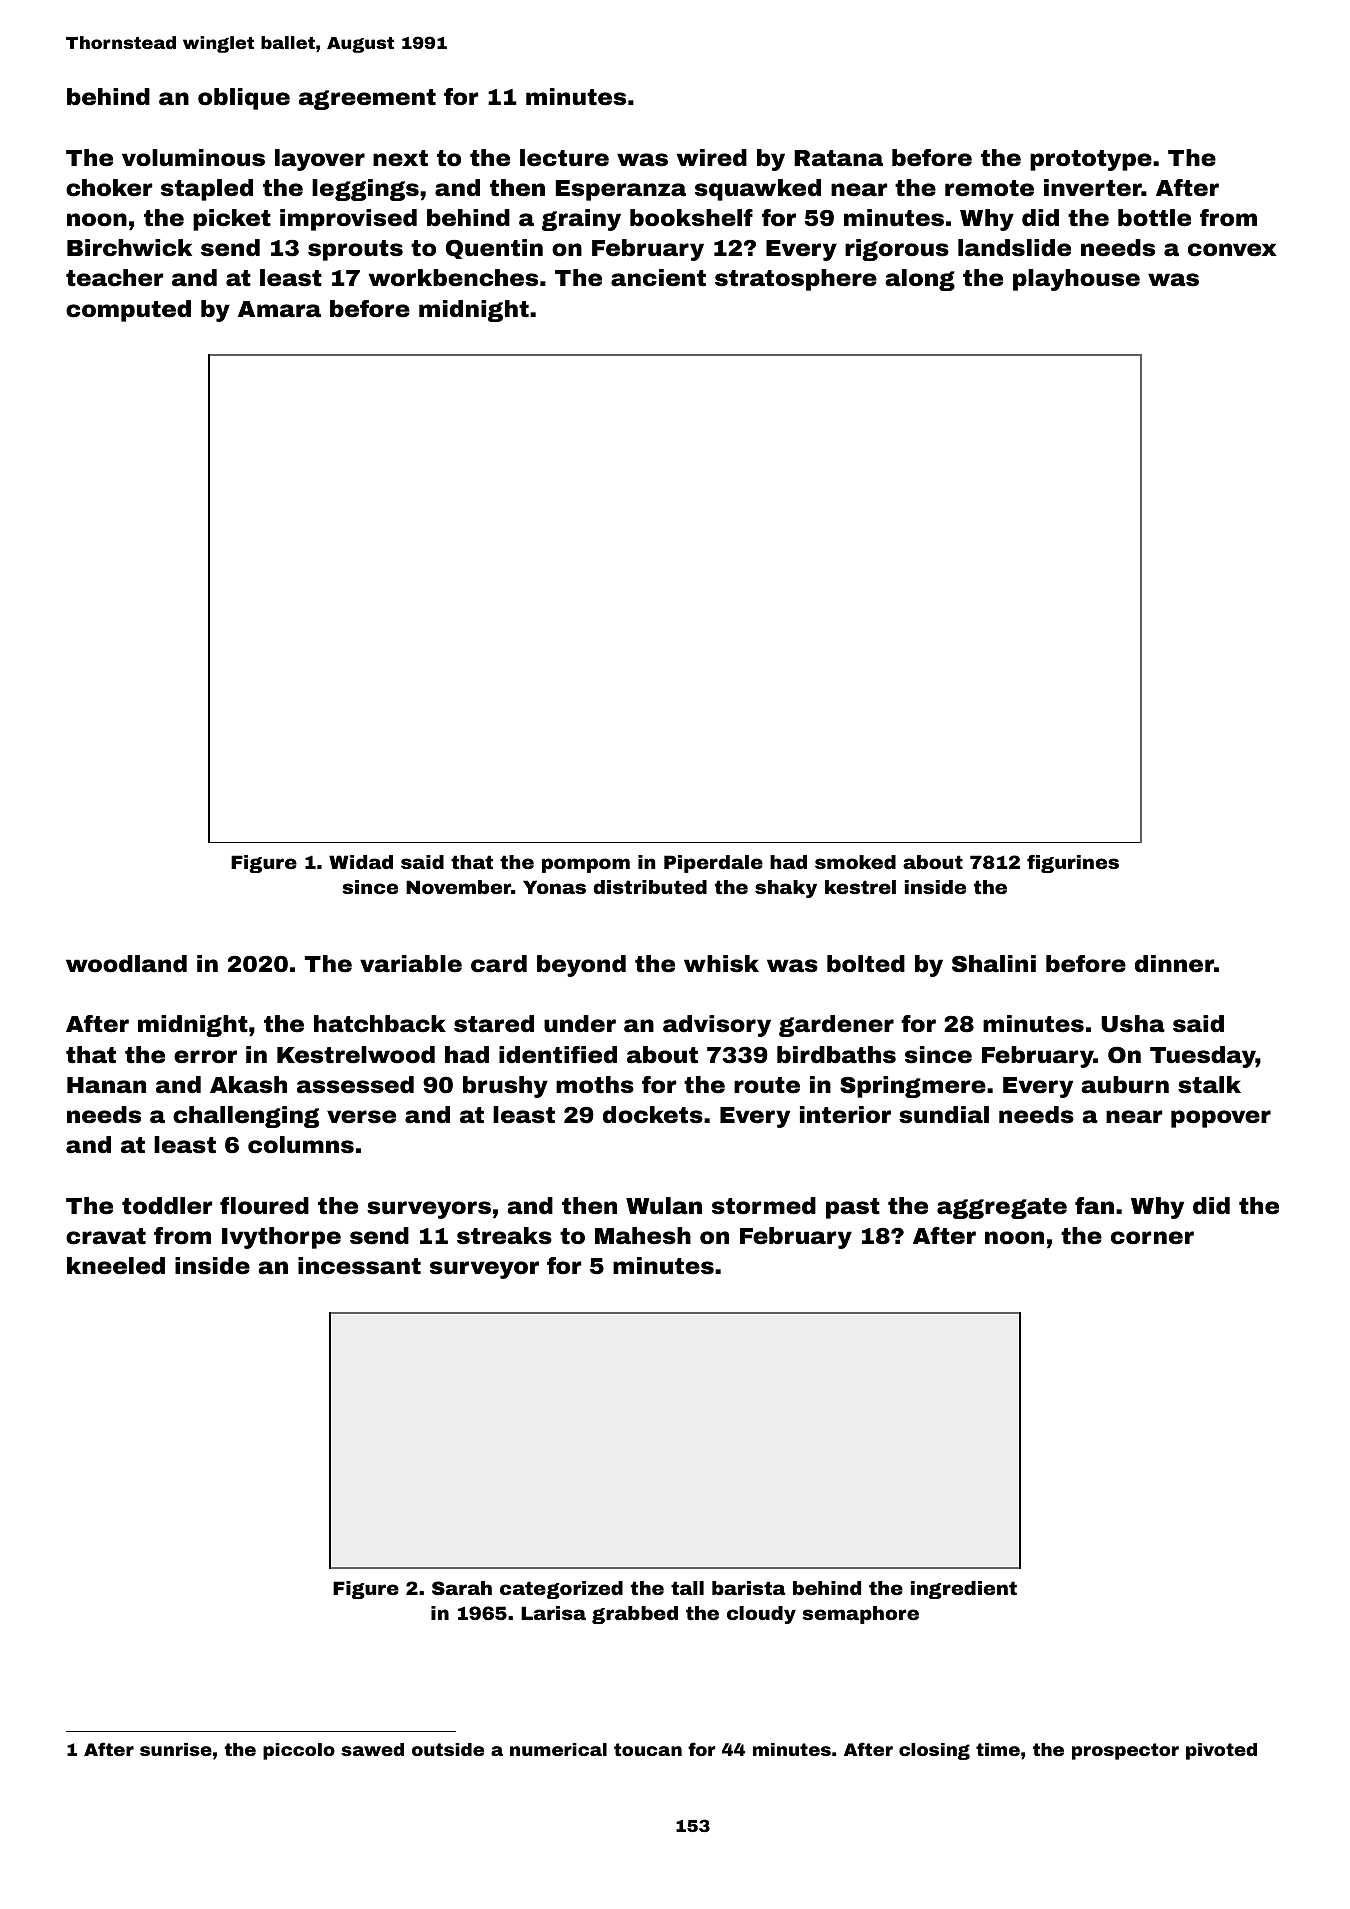 This screenshot has width=1350, height=1909. I want to click on Sarah, so click(462, 1588).
